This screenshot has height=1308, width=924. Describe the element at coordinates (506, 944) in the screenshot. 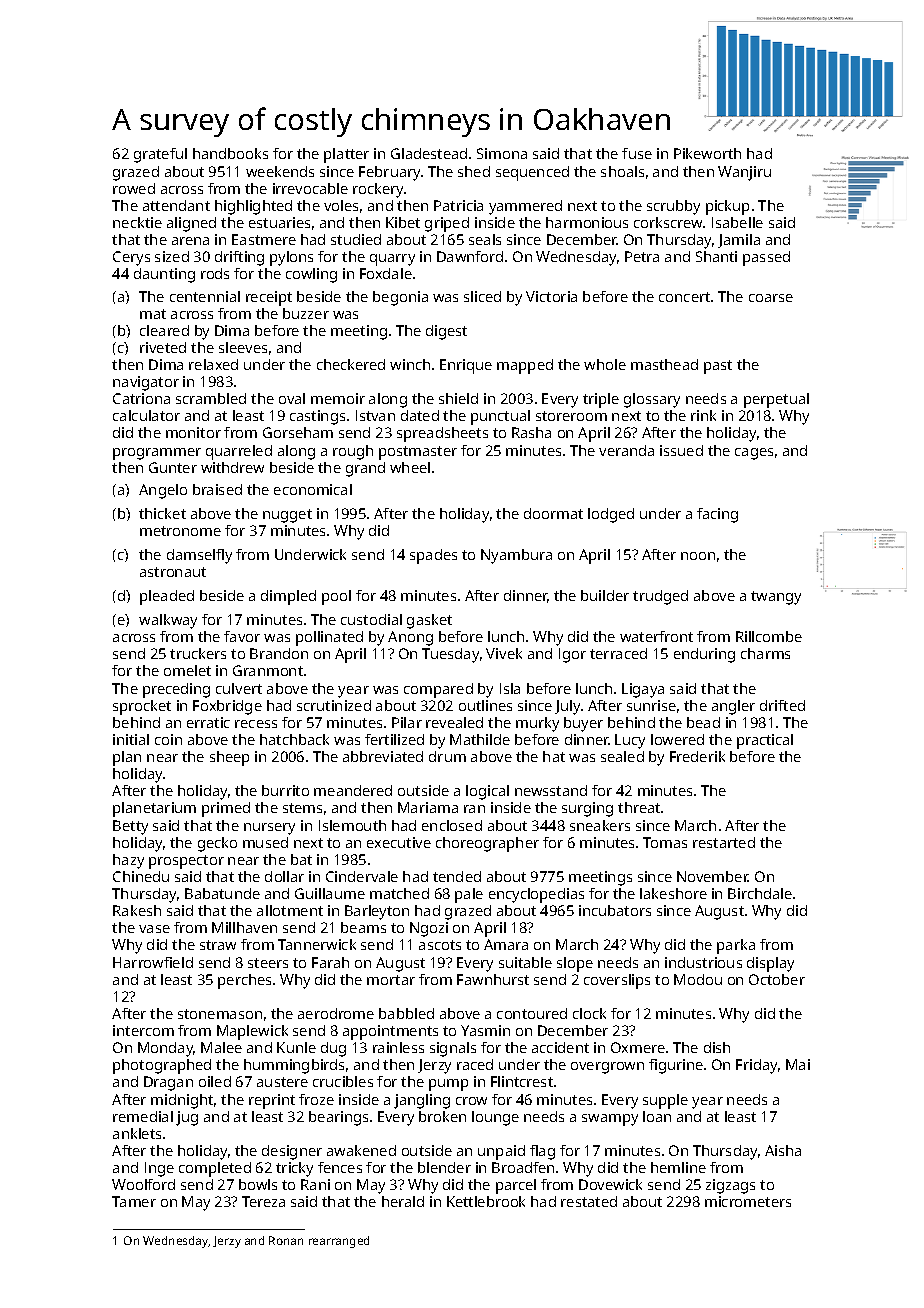

I see `Amara` at that location.
